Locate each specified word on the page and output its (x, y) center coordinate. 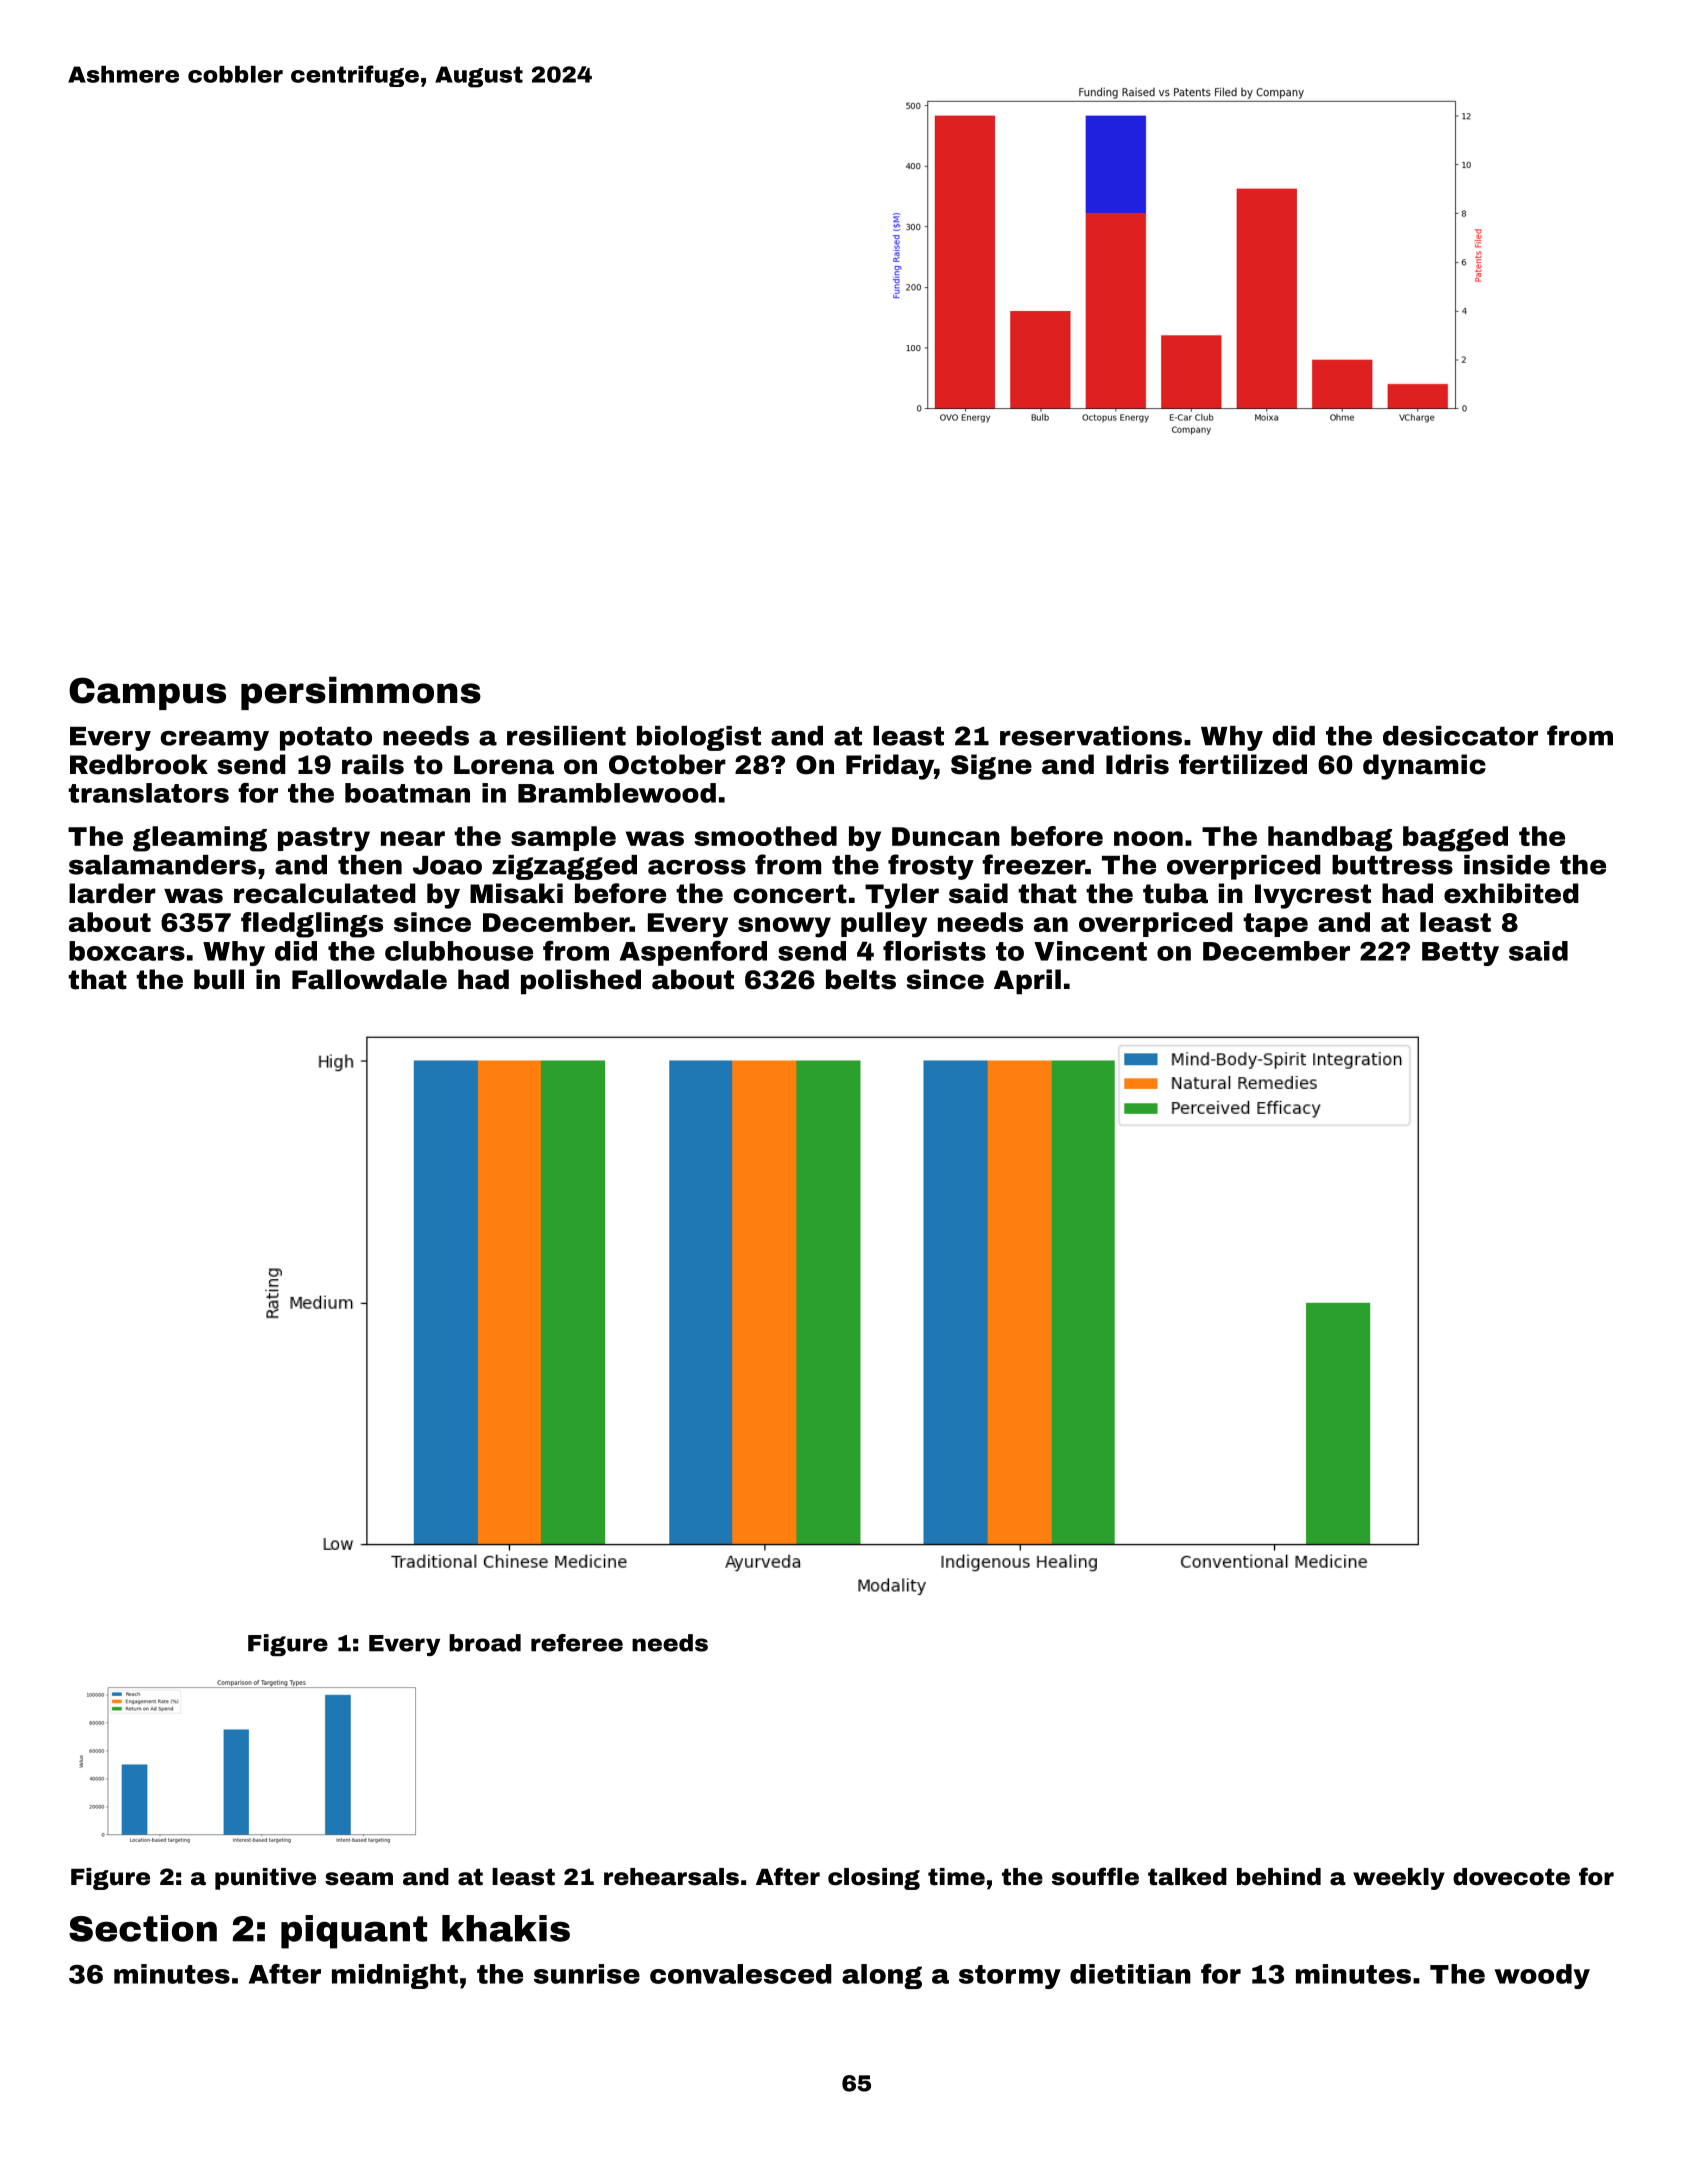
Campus (147, 693)
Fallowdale (369, 979)
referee (577, 1643)
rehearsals (671, 1877)
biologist (699, 738)
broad (485, 1643)
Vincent (1090, 951)
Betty (1460, 954)
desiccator (1460, 736)
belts (861, 979)
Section (143, 1928)
